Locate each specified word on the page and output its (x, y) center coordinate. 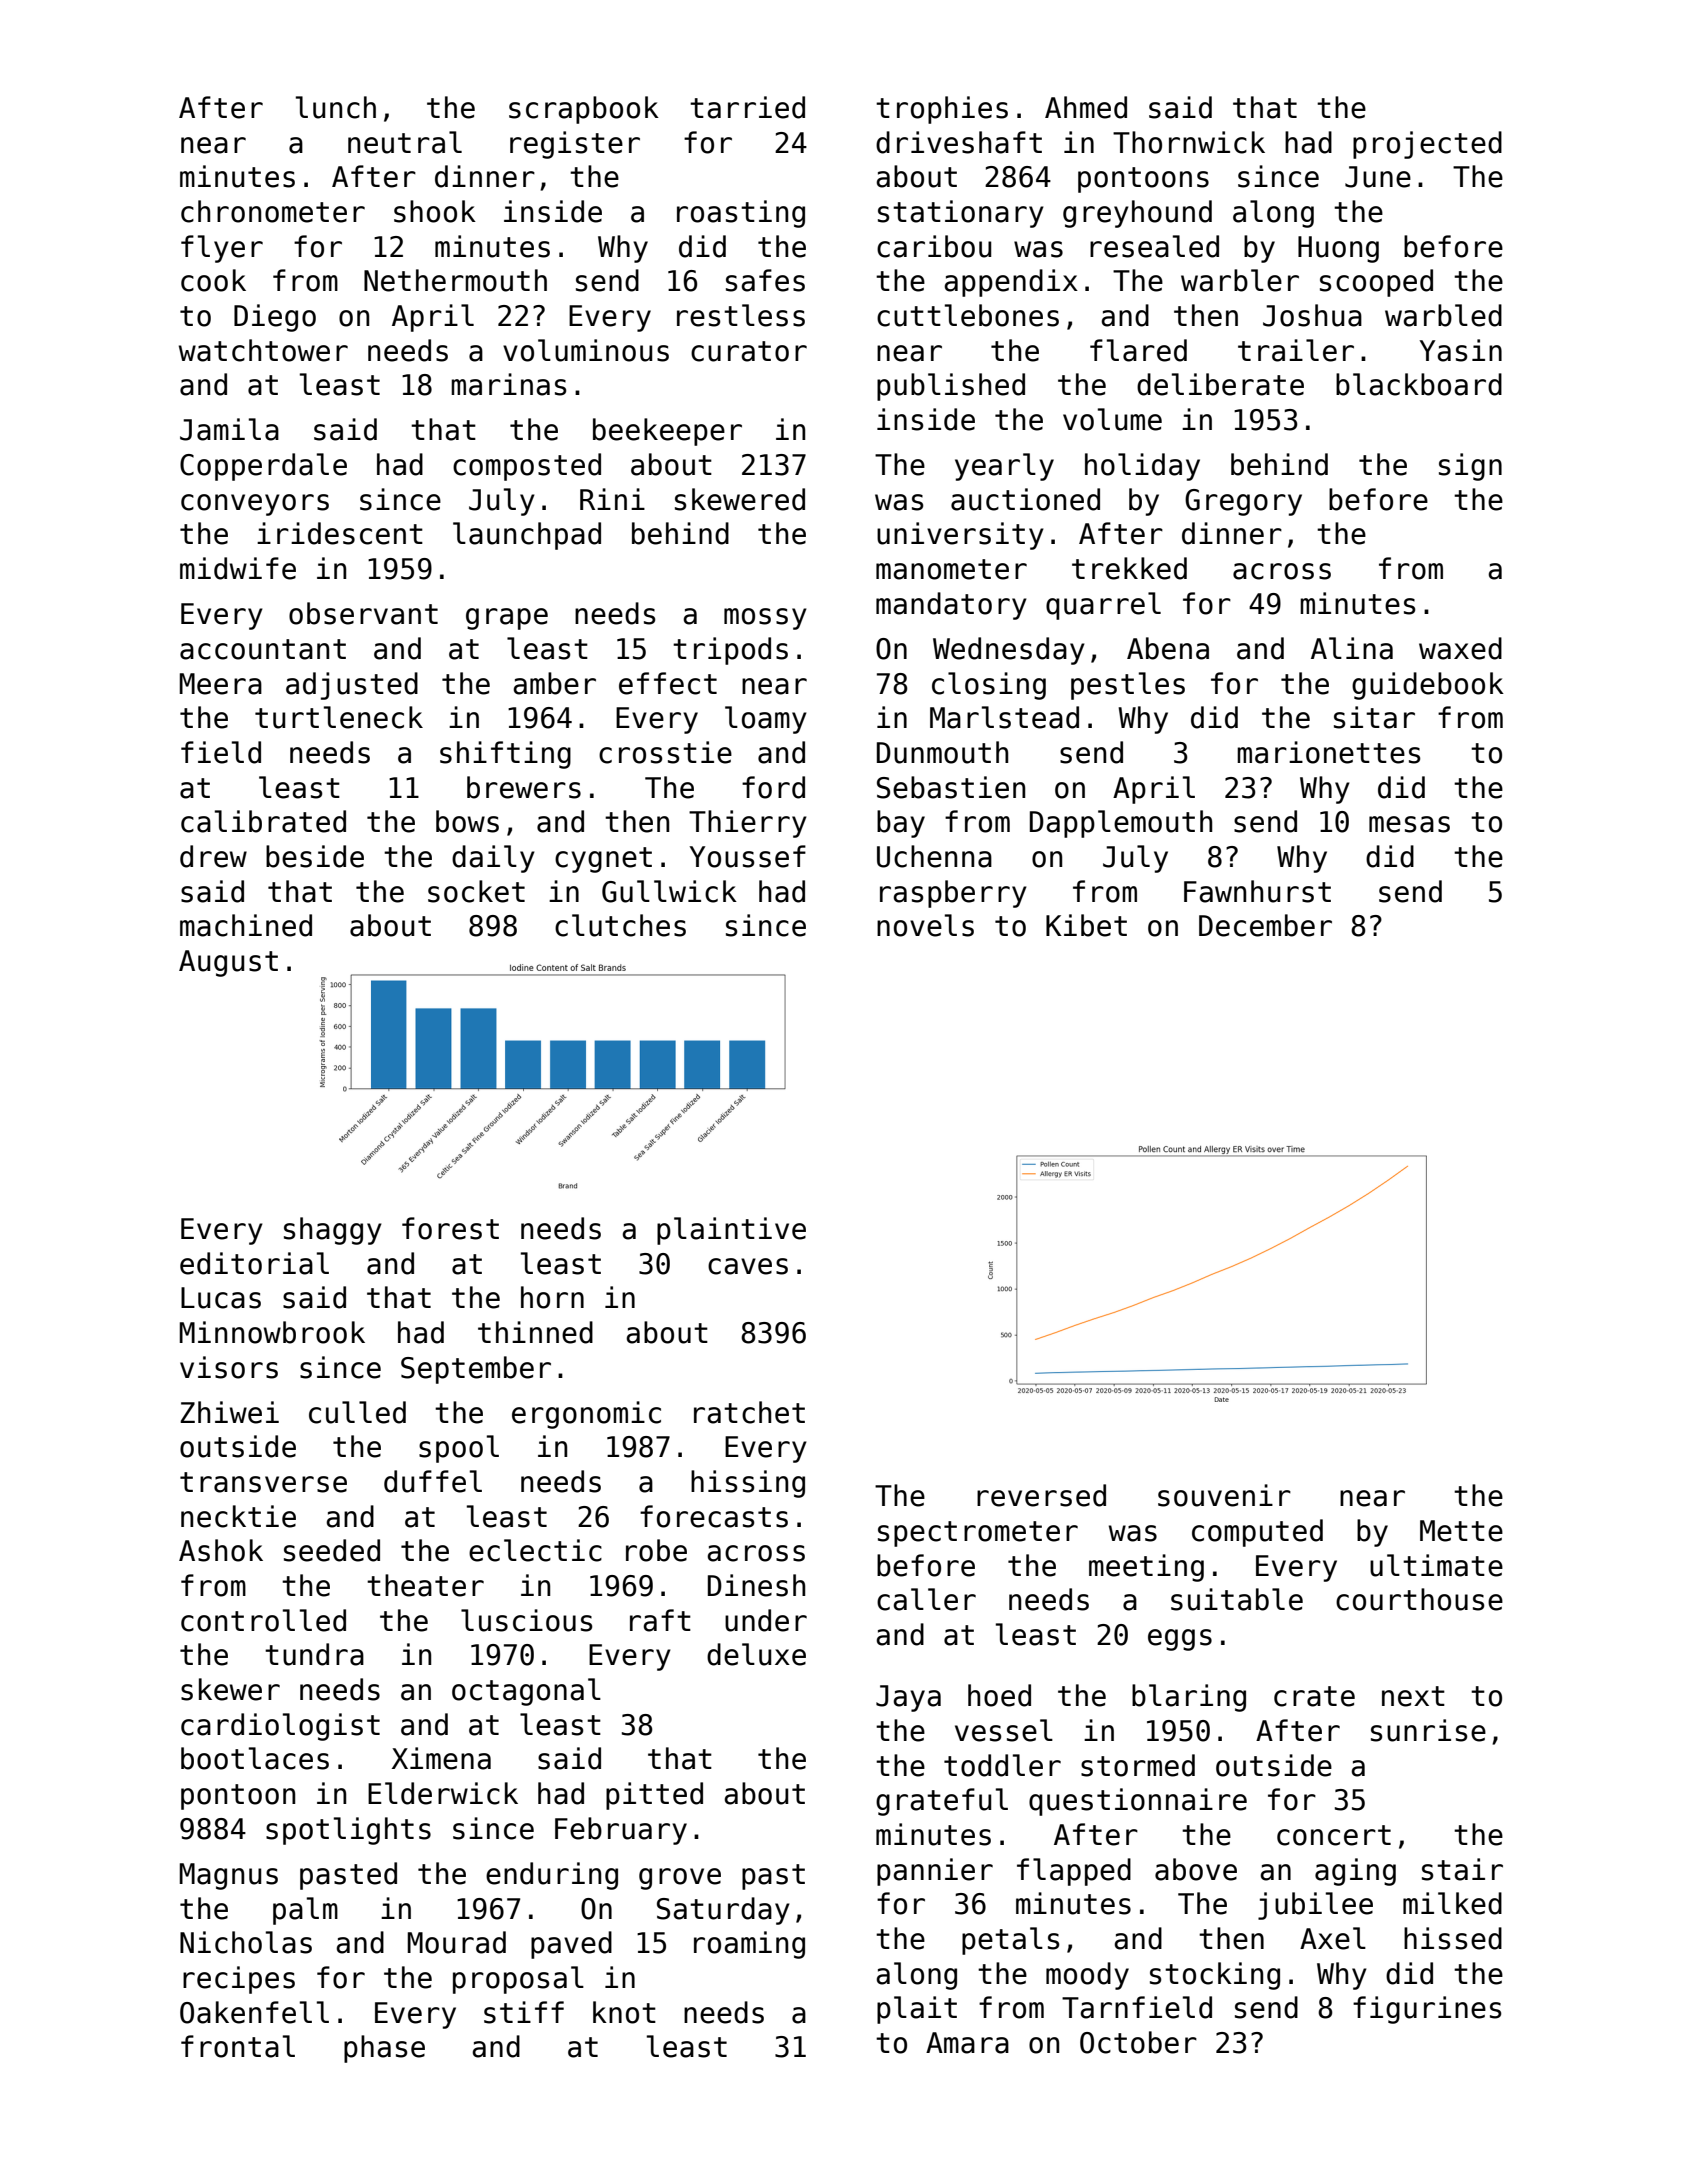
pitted (654, 1796)
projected (1427, 145)
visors (229, 1367)
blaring (1189, 1698)
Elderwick (443, 1793)
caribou (934, 246)
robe (656, 1550)
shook (435, 211)
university (960, 536)
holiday (1142, 467)
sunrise (1428, 1730)
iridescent (340, 533)
